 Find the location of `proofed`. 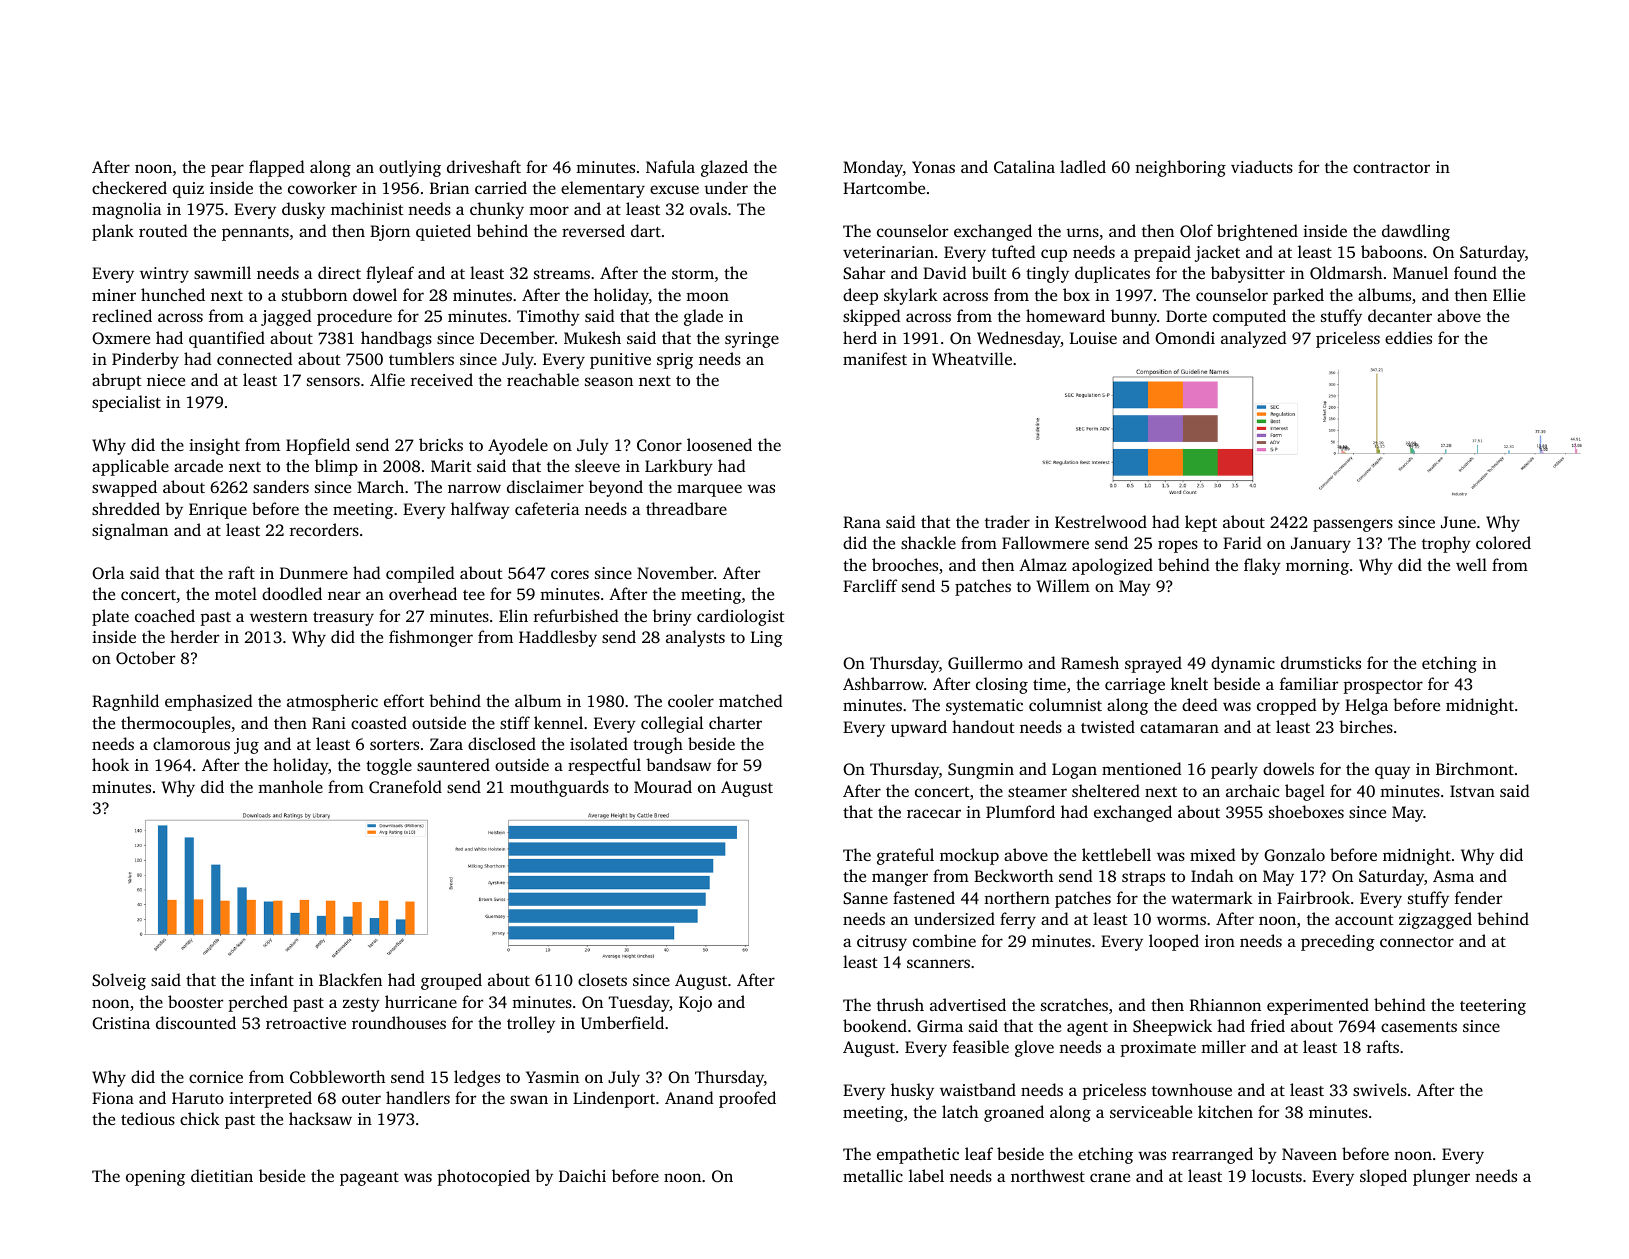

proofed is located at coordinates (747, 1099).
